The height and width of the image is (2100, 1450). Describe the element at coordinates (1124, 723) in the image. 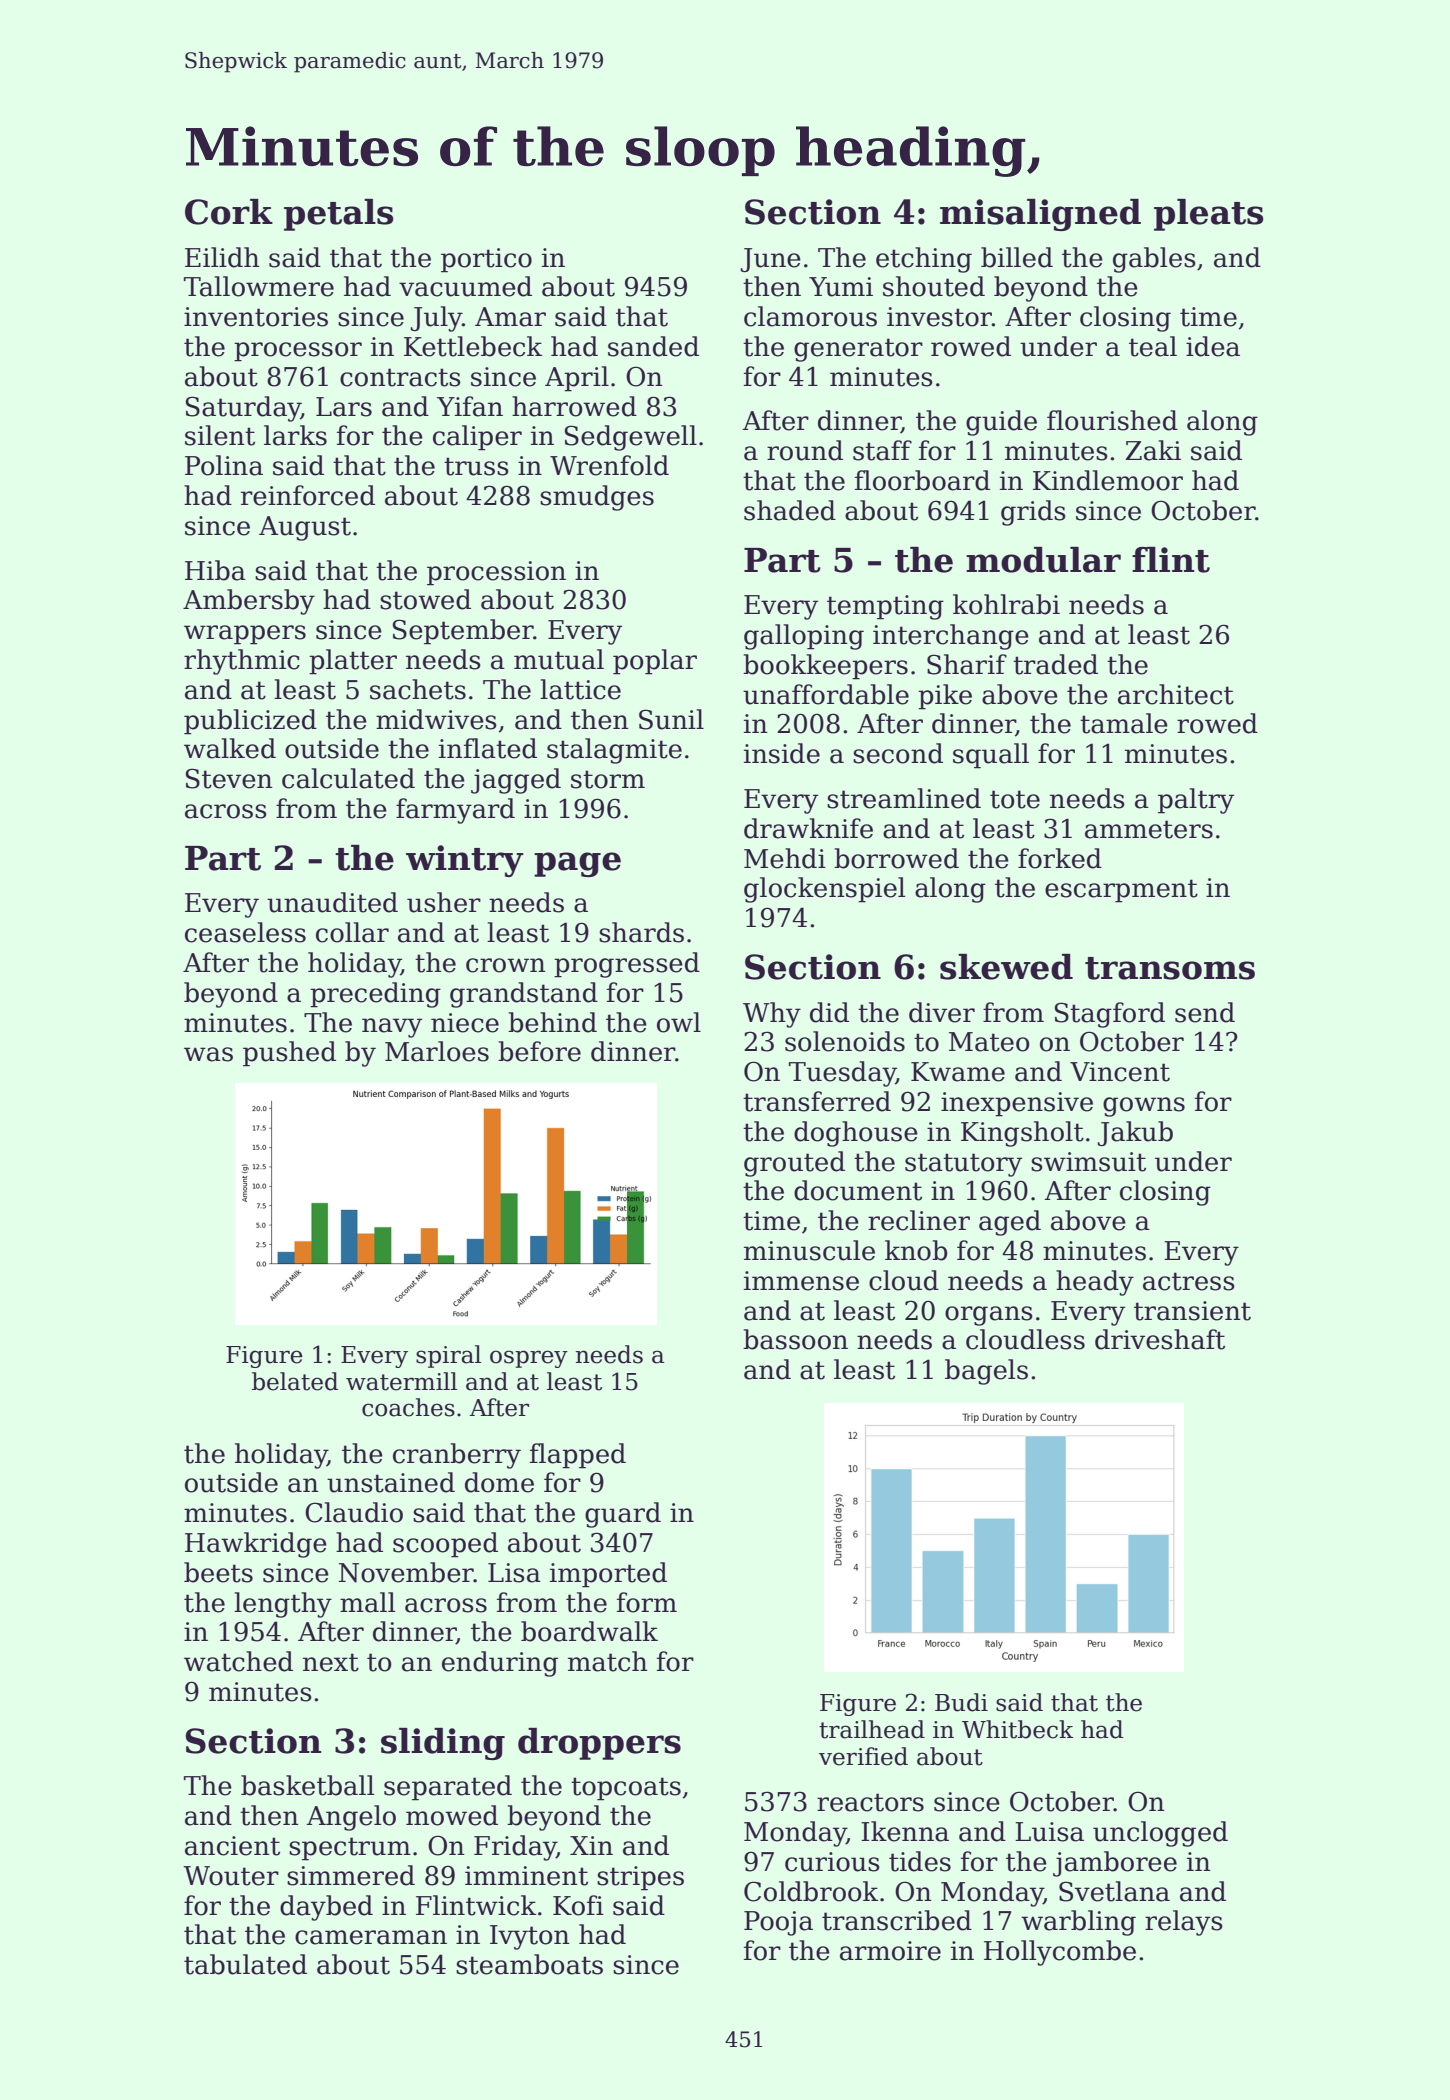

I see `tamale` at that location.
